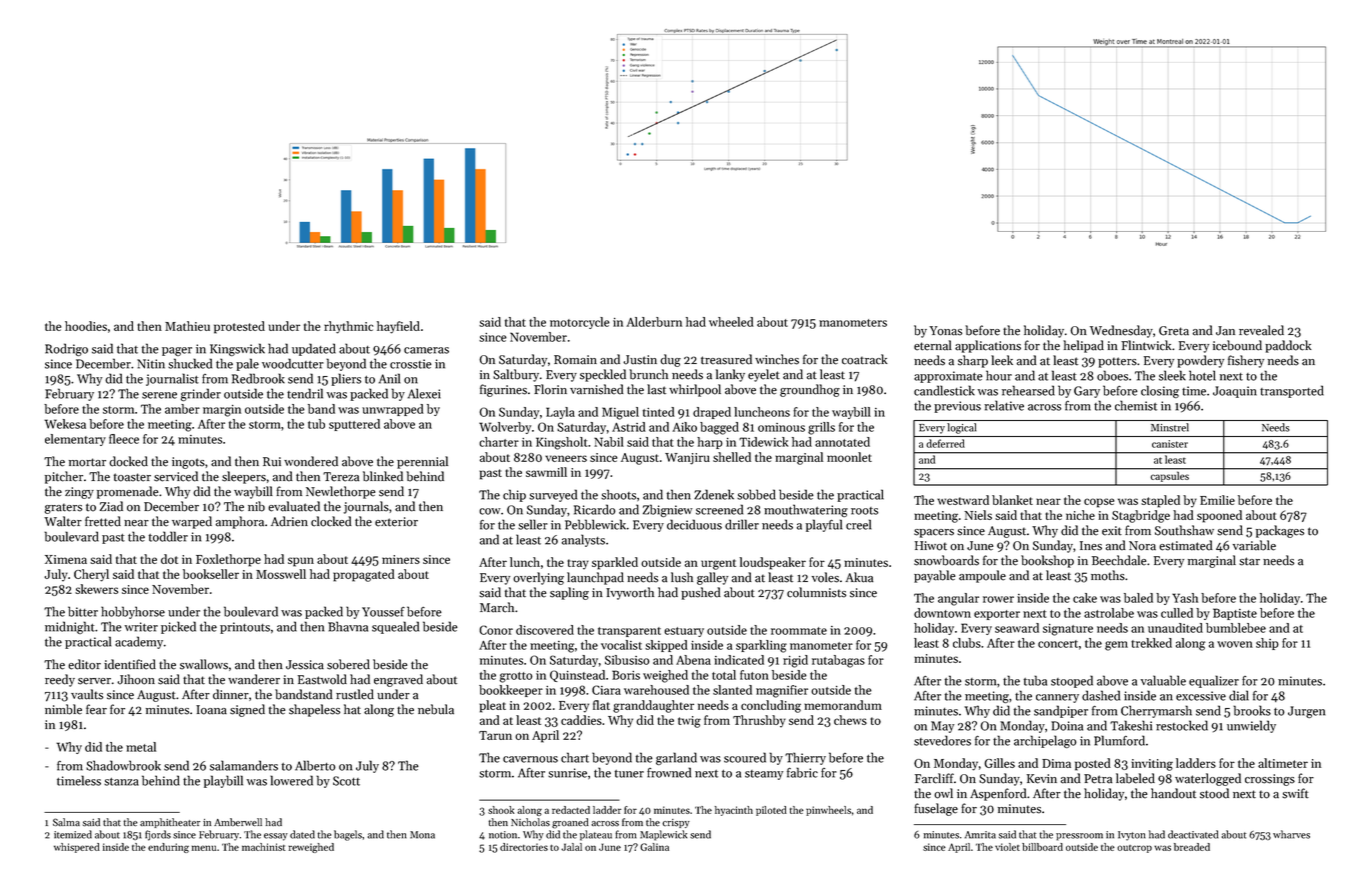 The width and height of the screenshot is (1372, 887). I want to click on zingy, so click(79, 493).
